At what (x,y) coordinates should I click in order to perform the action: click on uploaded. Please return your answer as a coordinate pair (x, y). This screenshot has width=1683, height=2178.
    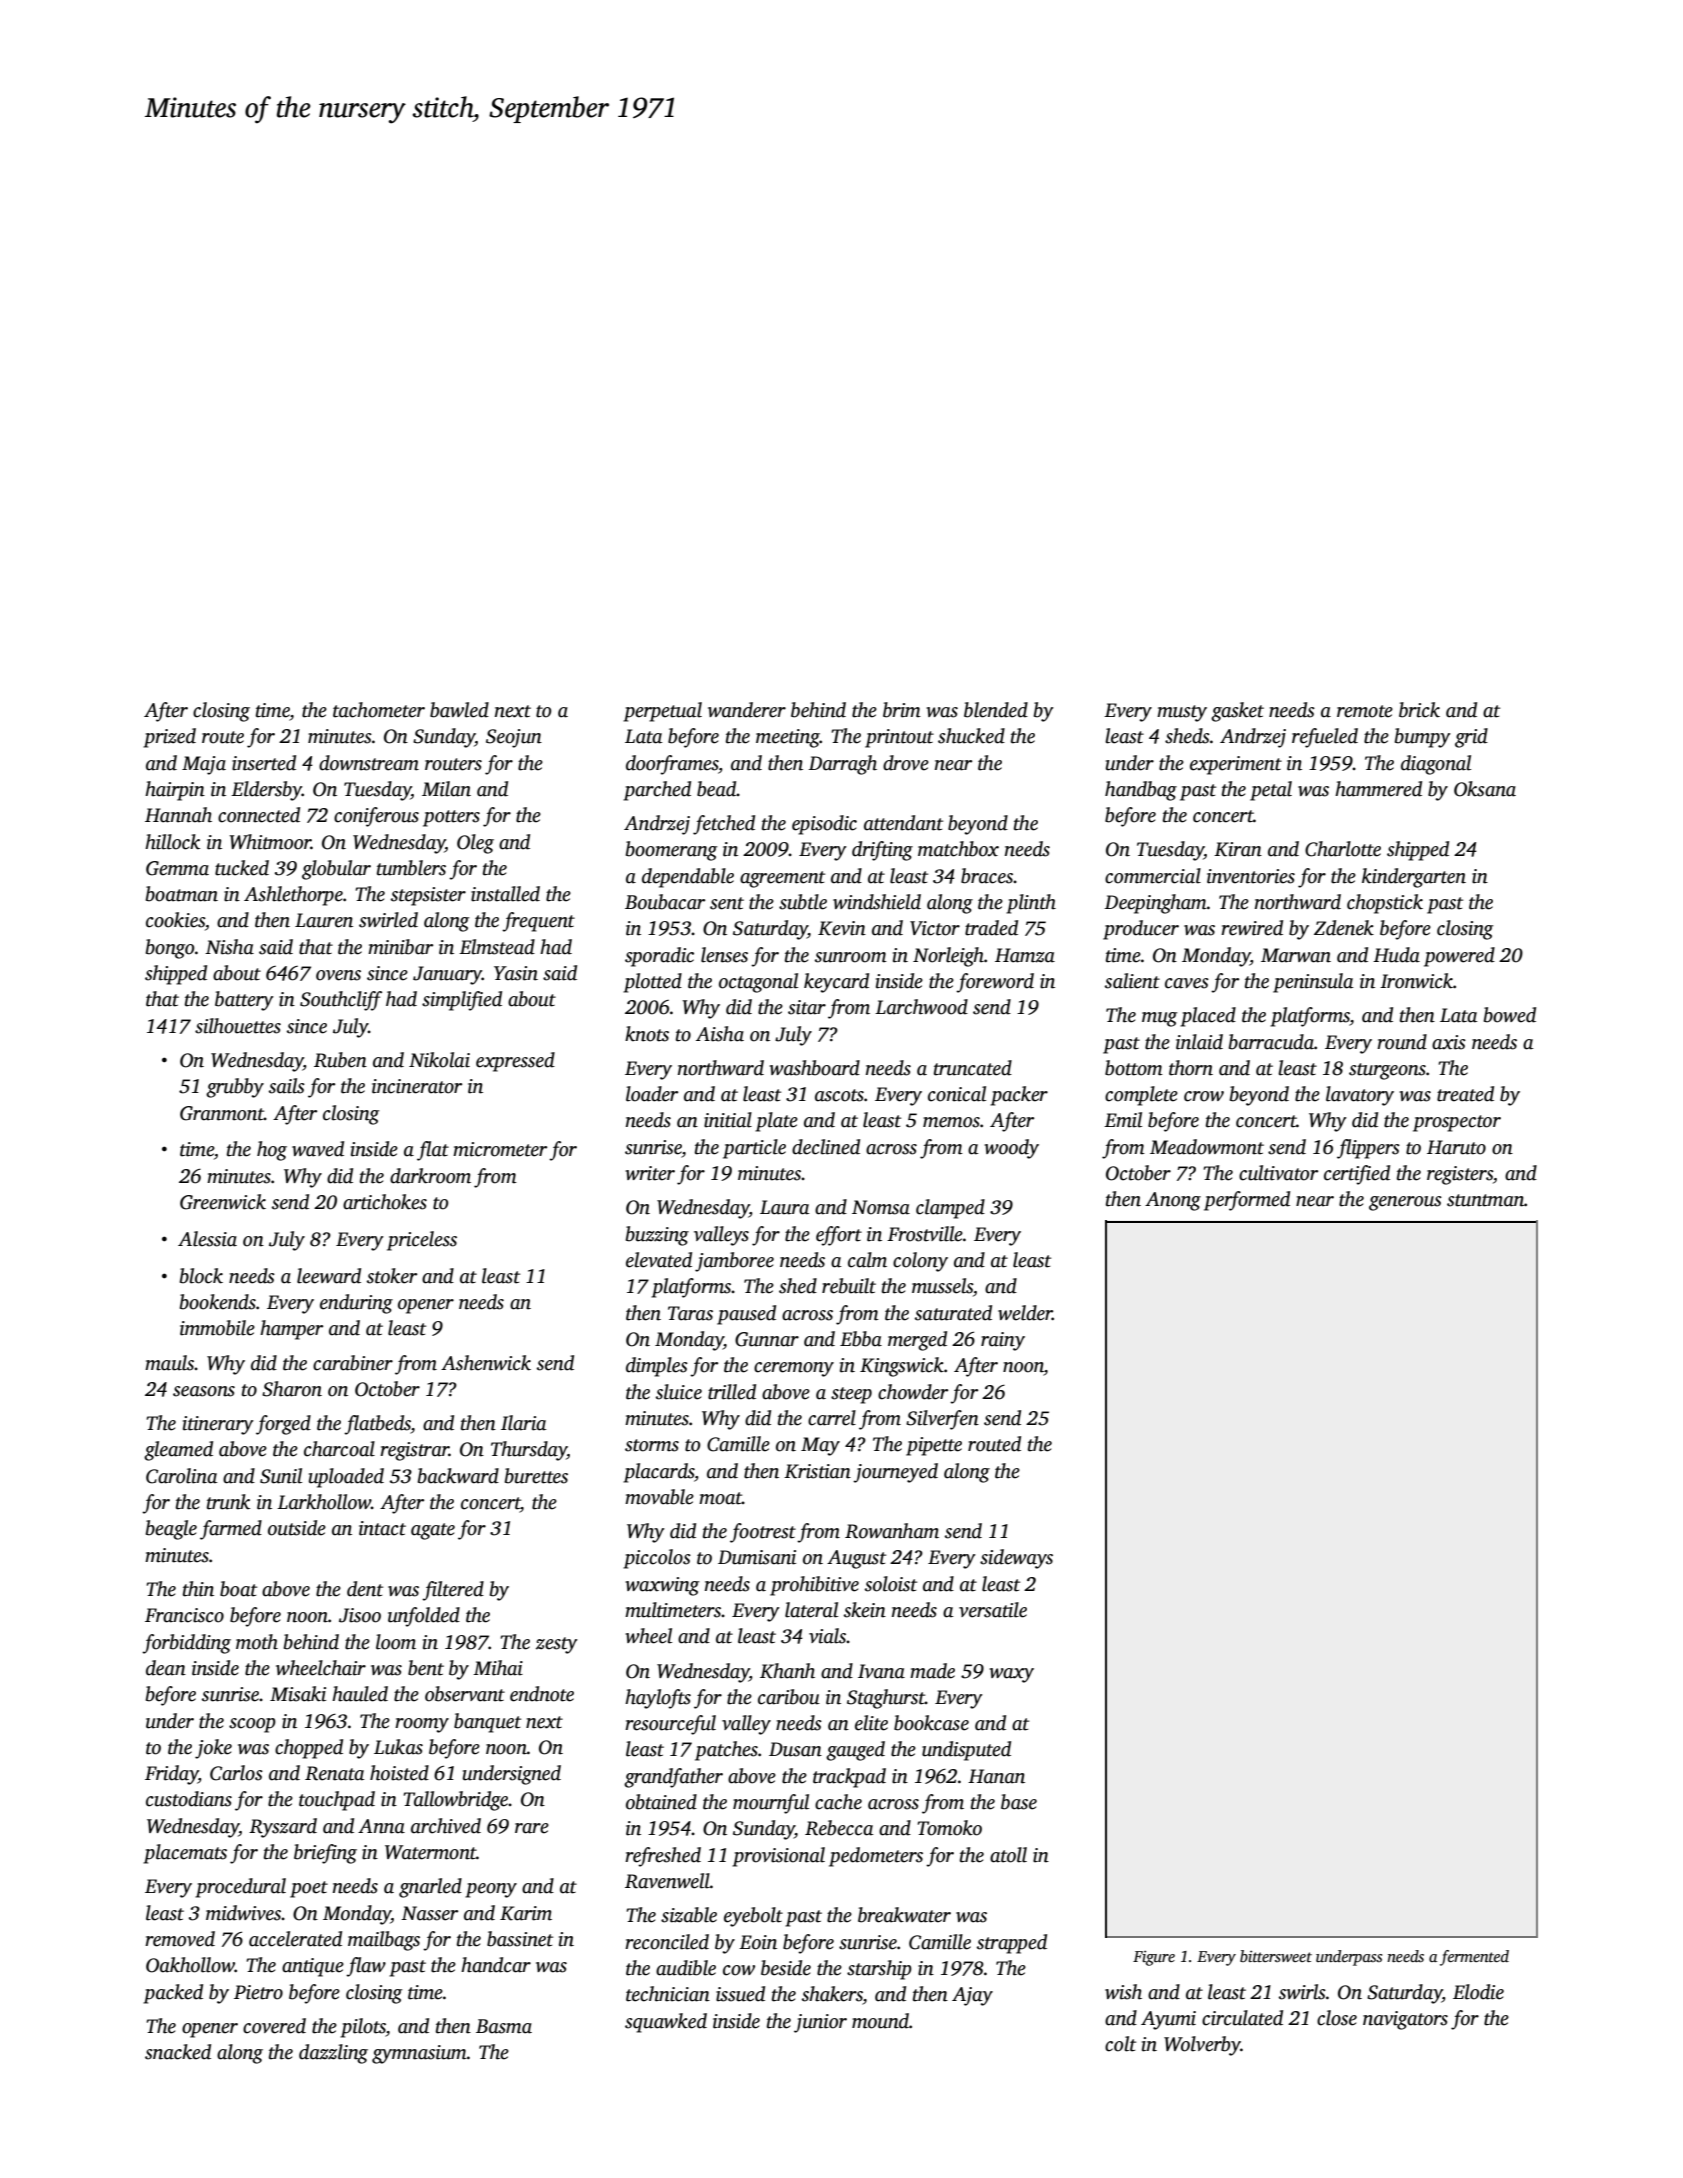
    Looking at the image, I should click on (346, 1478).
